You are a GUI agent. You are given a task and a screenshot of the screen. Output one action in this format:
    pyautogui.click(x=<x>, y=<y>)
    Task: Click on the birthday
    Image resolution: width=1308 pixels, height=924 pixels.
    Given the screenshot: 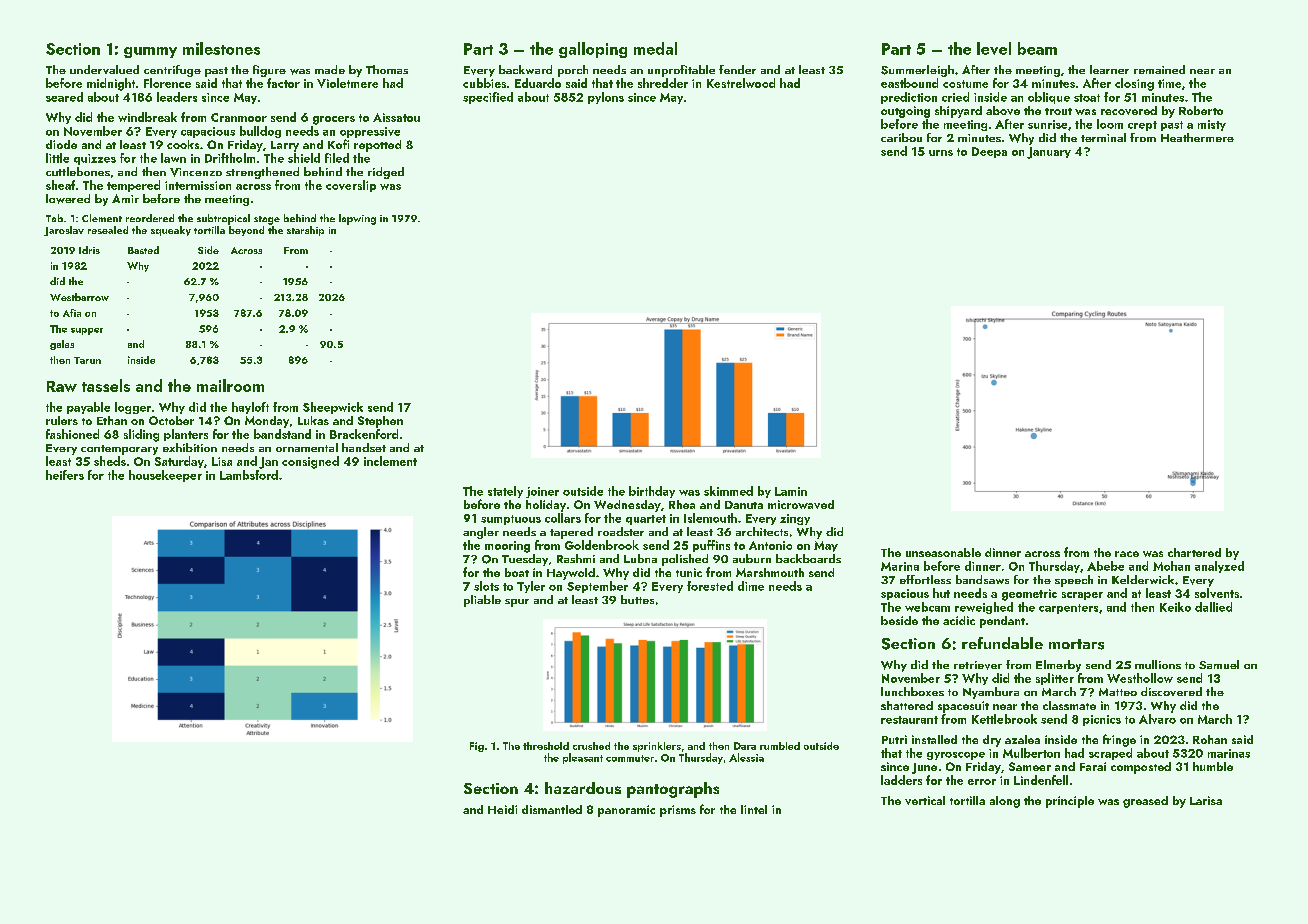 What is the action you would take?
    pyautogui.click(x=652, y=492)
